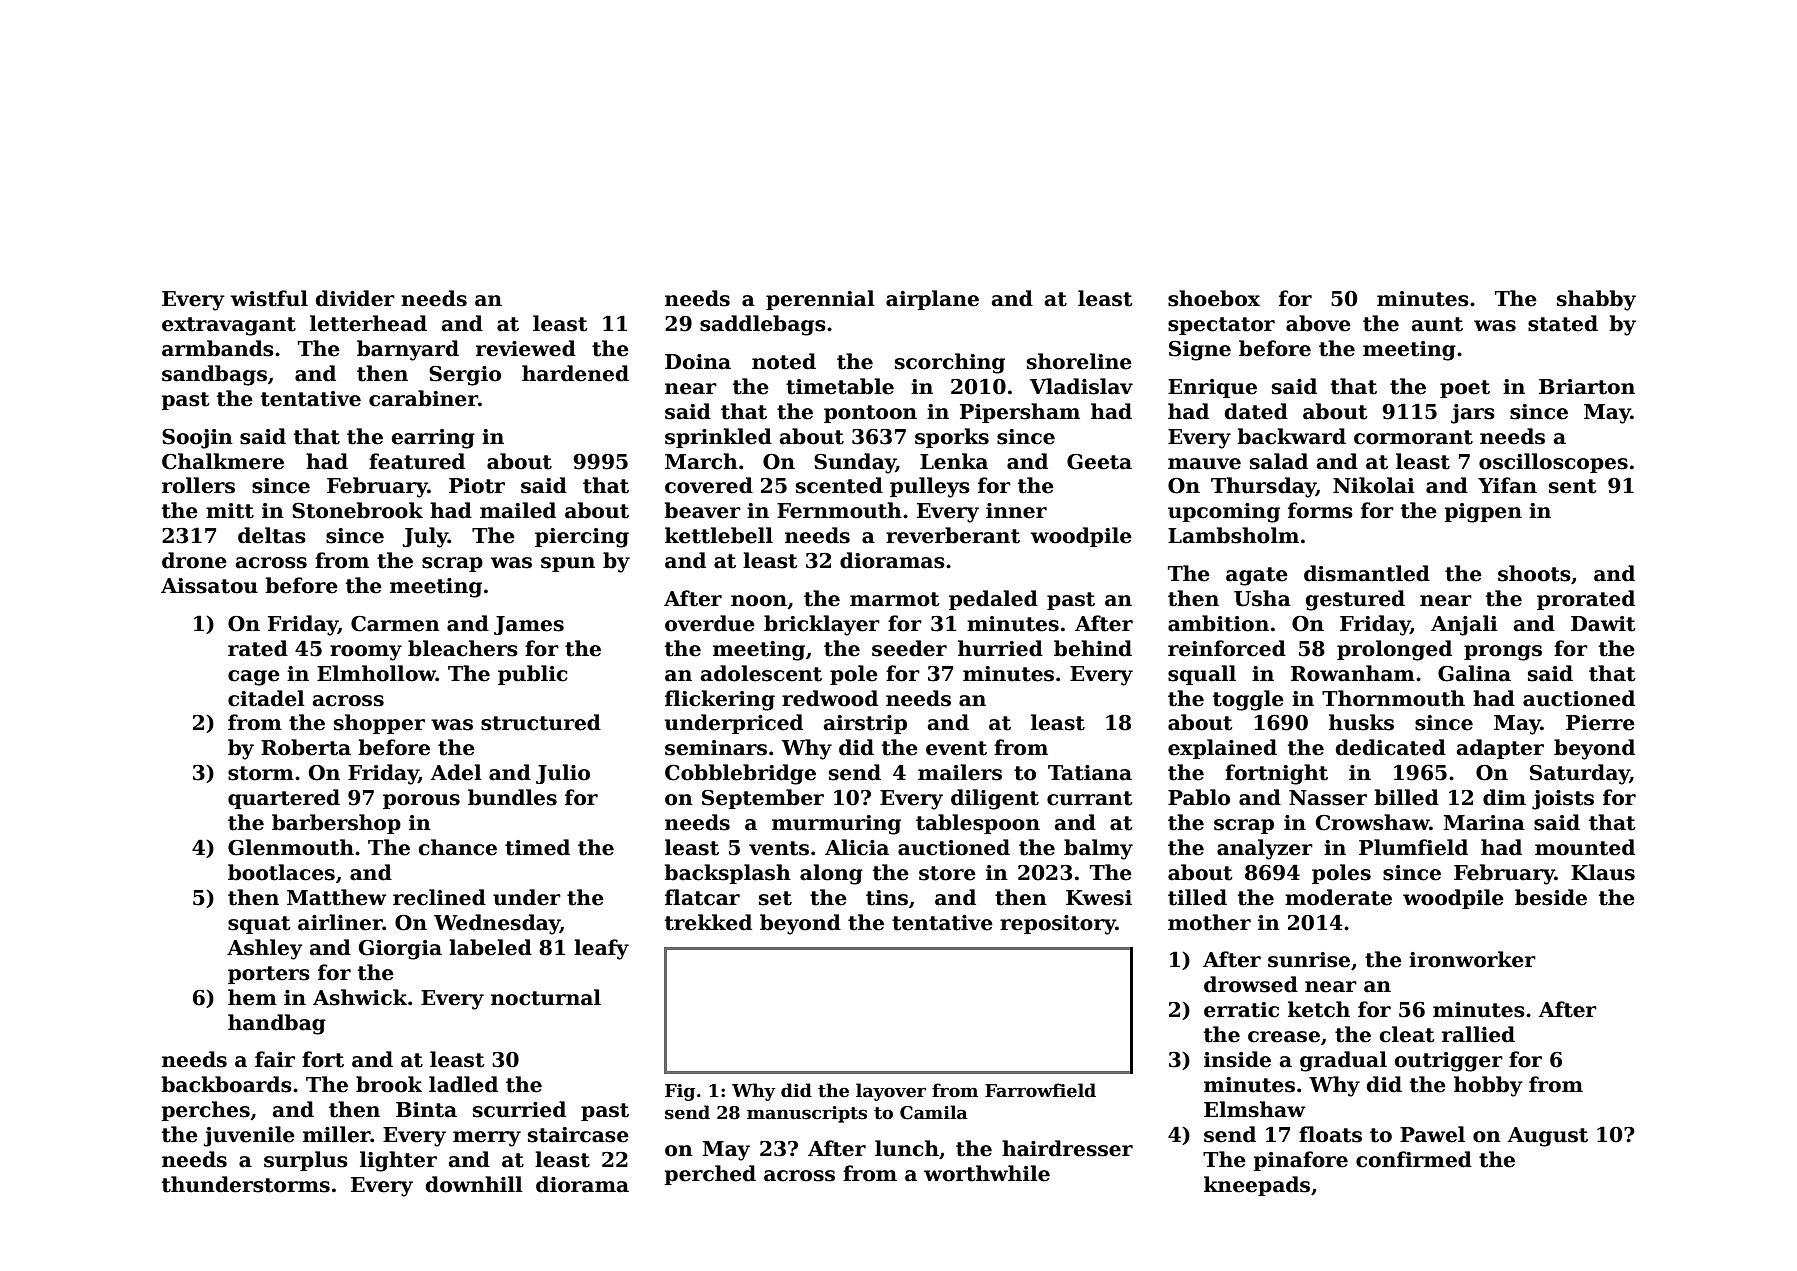 The image size is (1797, 1271). I want to click on Piotr, so click(477, 486).
